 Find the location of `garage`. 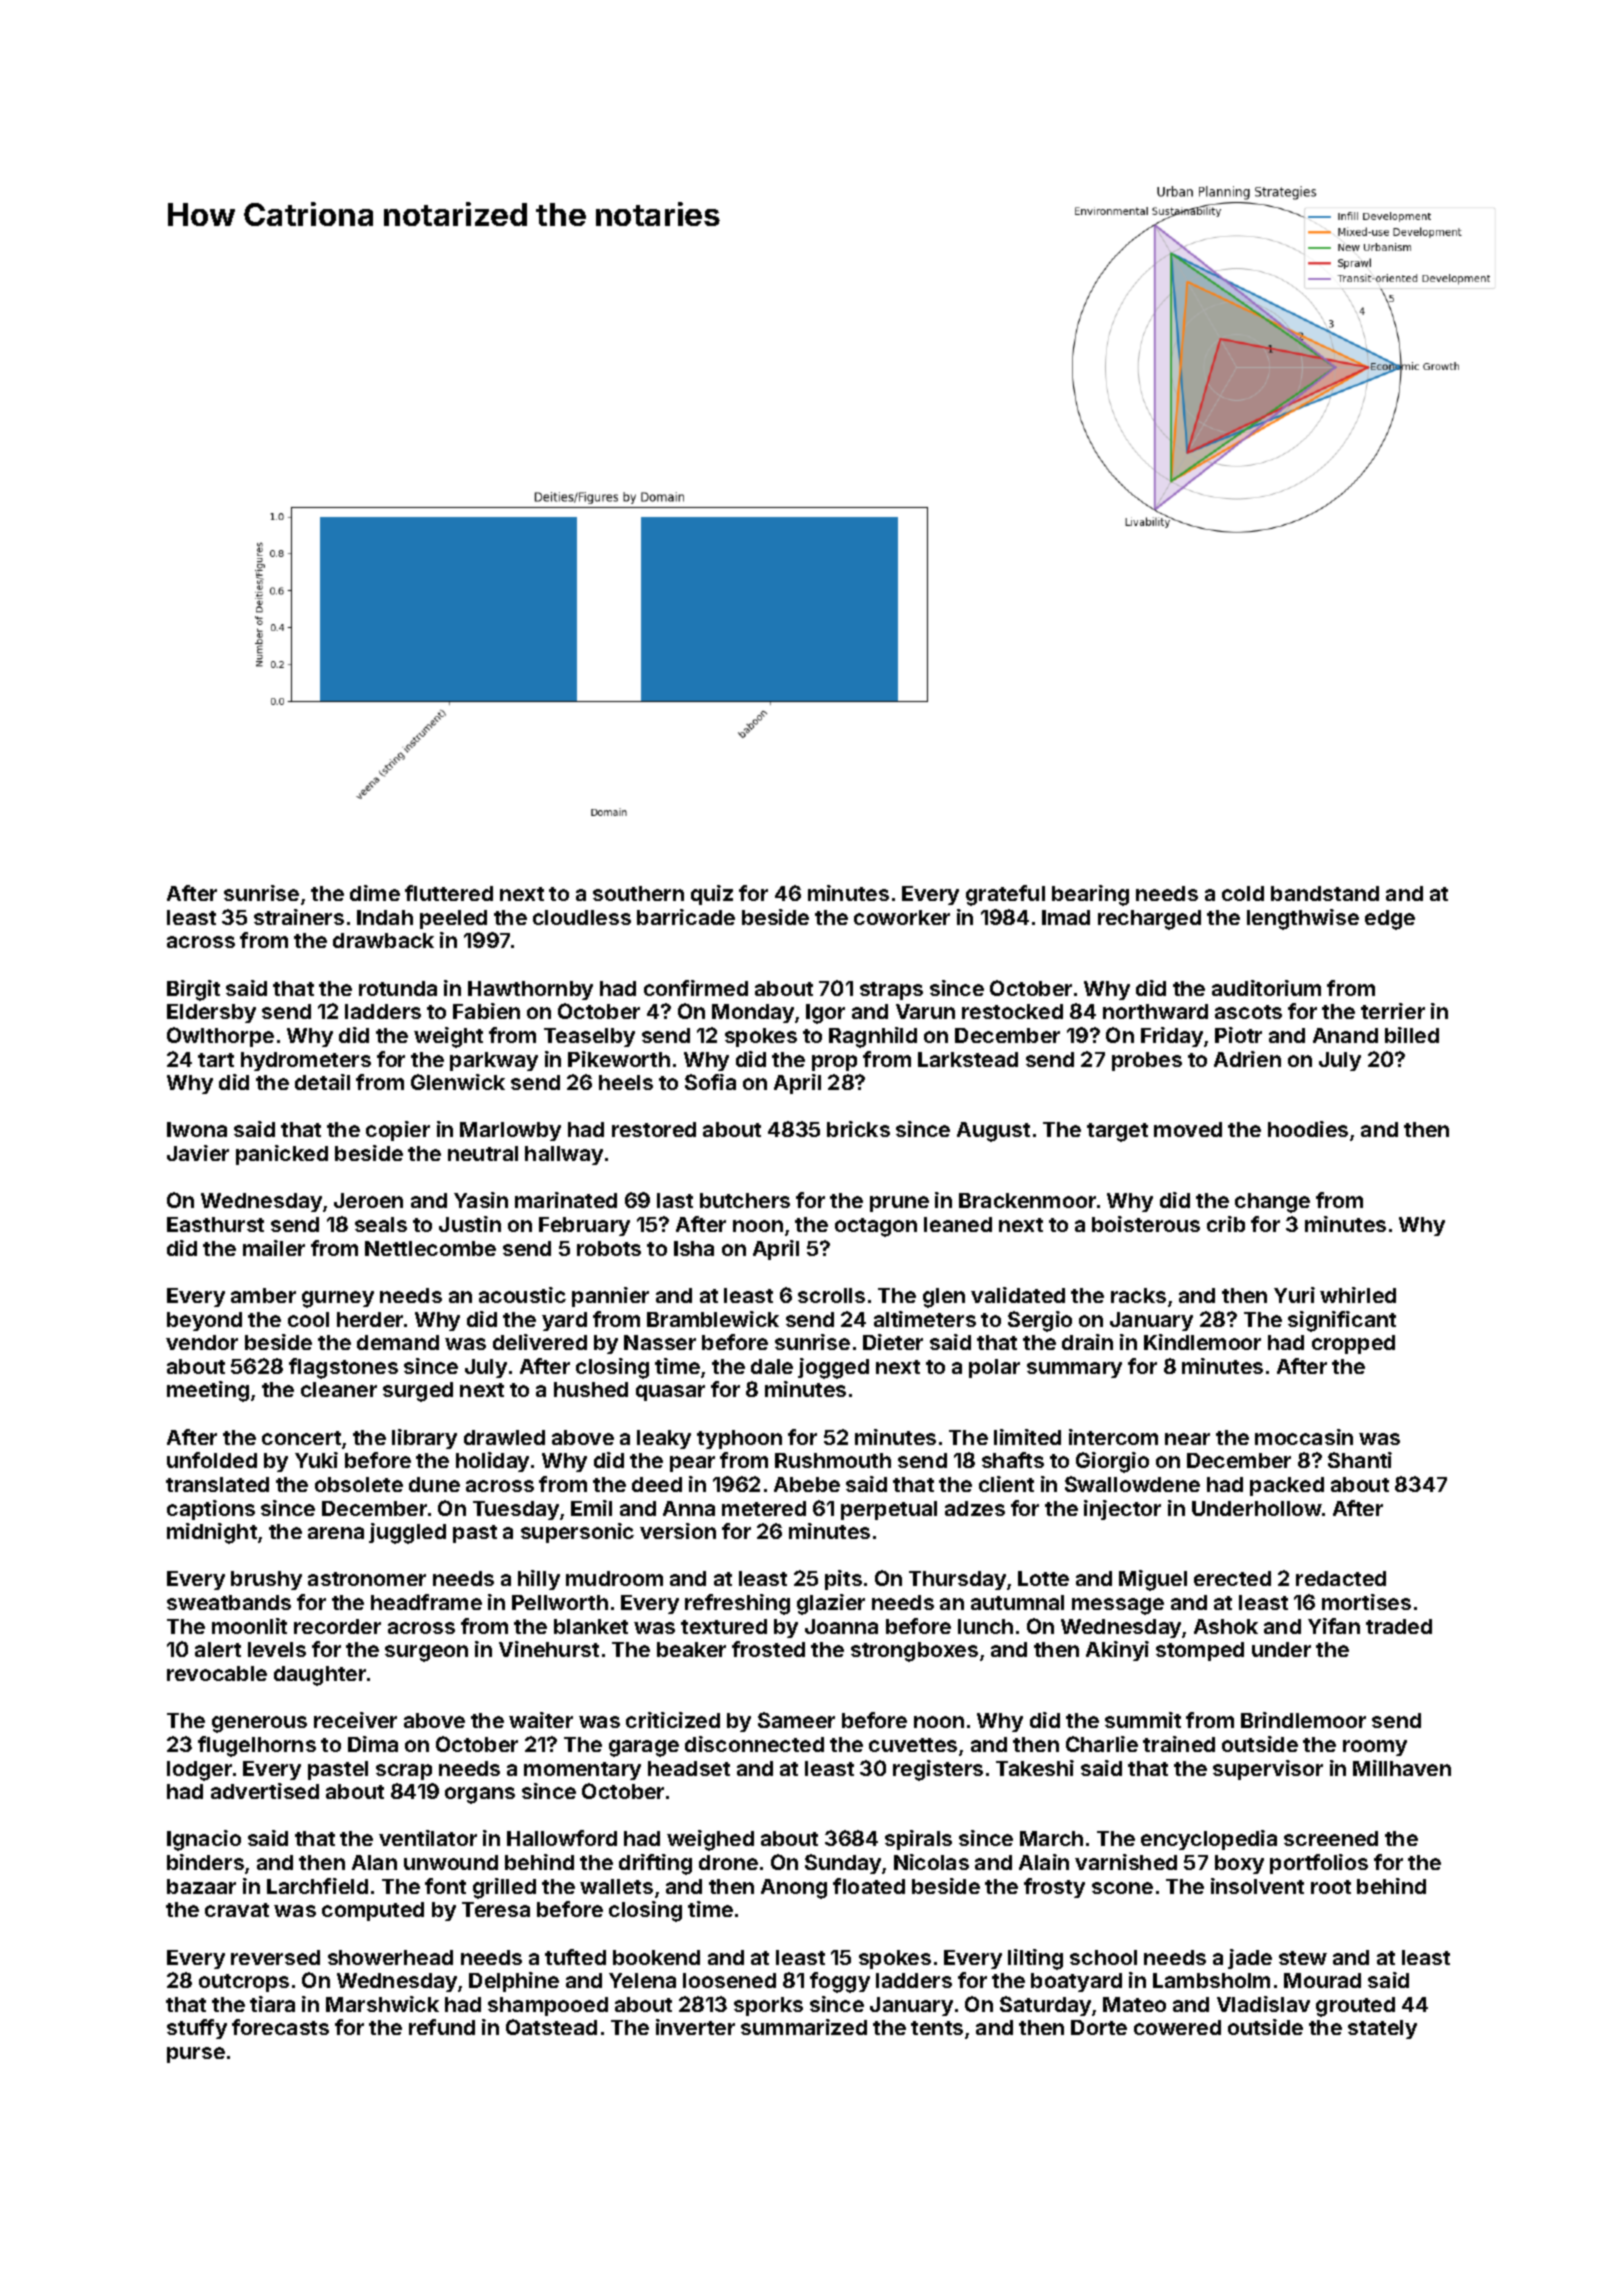

garage is located at coordinates (644, 1748).
